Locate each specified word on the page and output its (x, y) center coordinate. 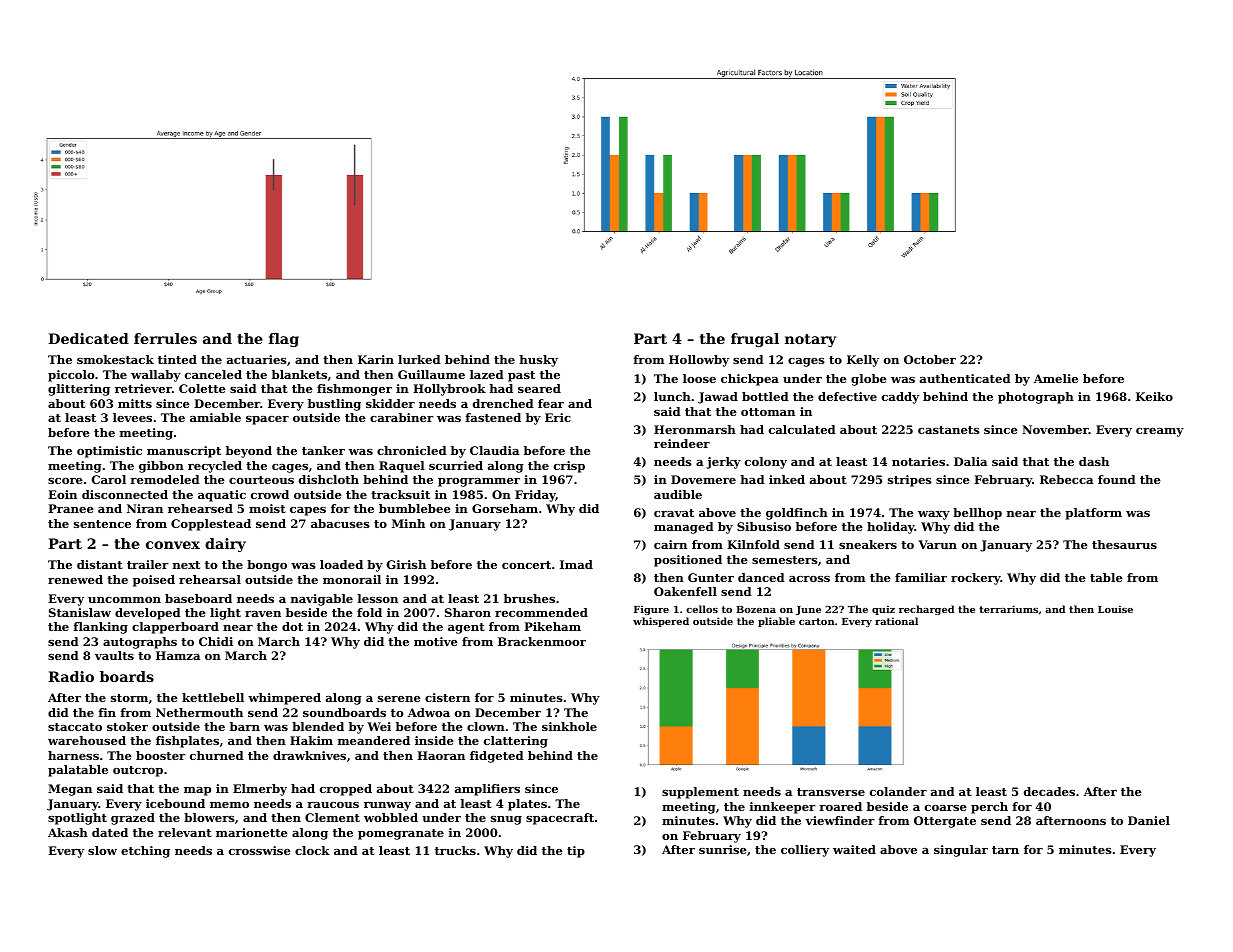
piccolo (71, 376)
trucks (455, 850)
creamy (1160, 432)
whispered (661, 622)
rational (896, 621)
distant (100, 564)
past (521, 376)
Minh (408, 523)
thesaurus (1124, 544)
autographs (140, 643)
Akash (68, 832)
